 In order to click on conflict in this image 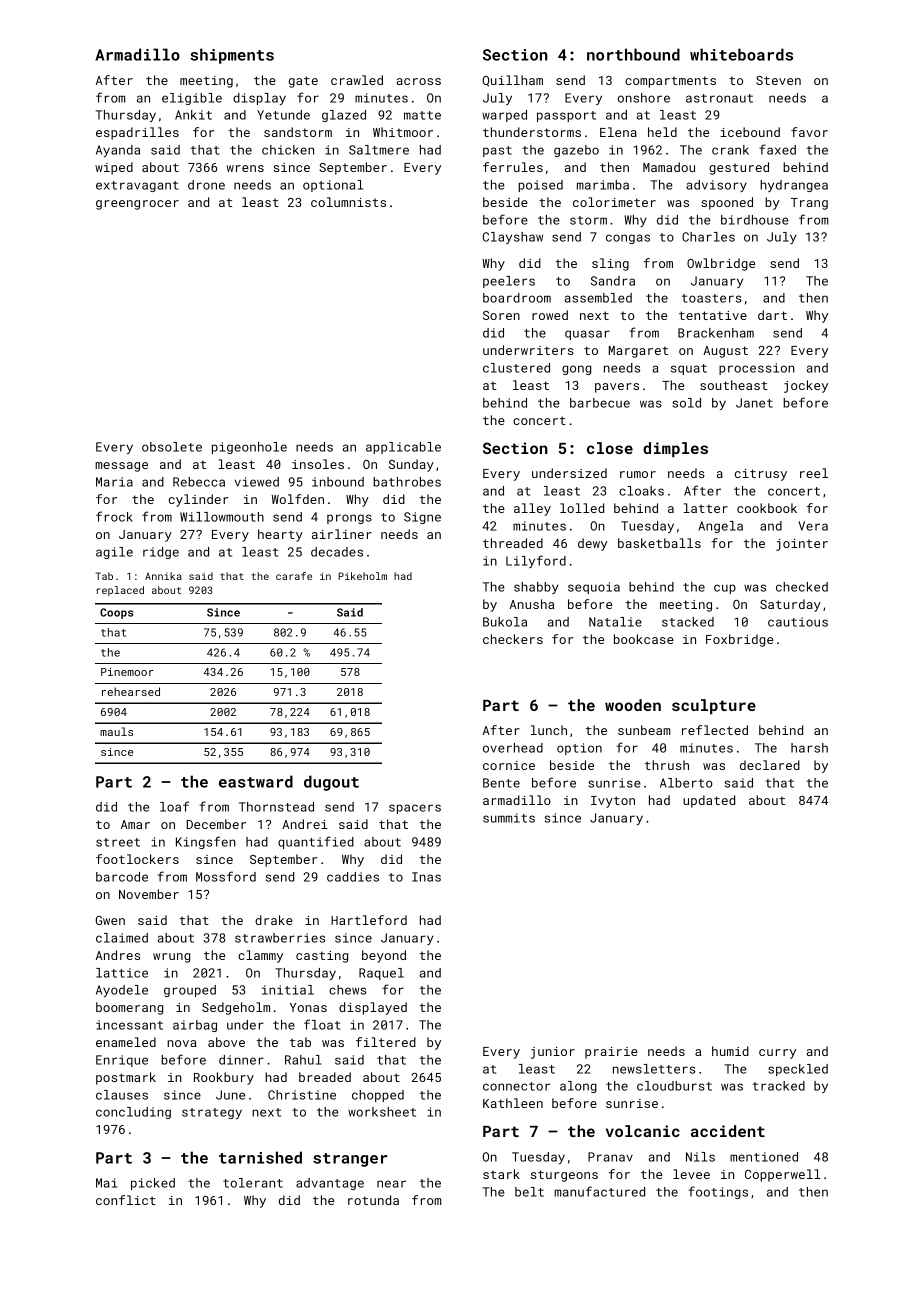, I will do `click(126, 1200)`.
